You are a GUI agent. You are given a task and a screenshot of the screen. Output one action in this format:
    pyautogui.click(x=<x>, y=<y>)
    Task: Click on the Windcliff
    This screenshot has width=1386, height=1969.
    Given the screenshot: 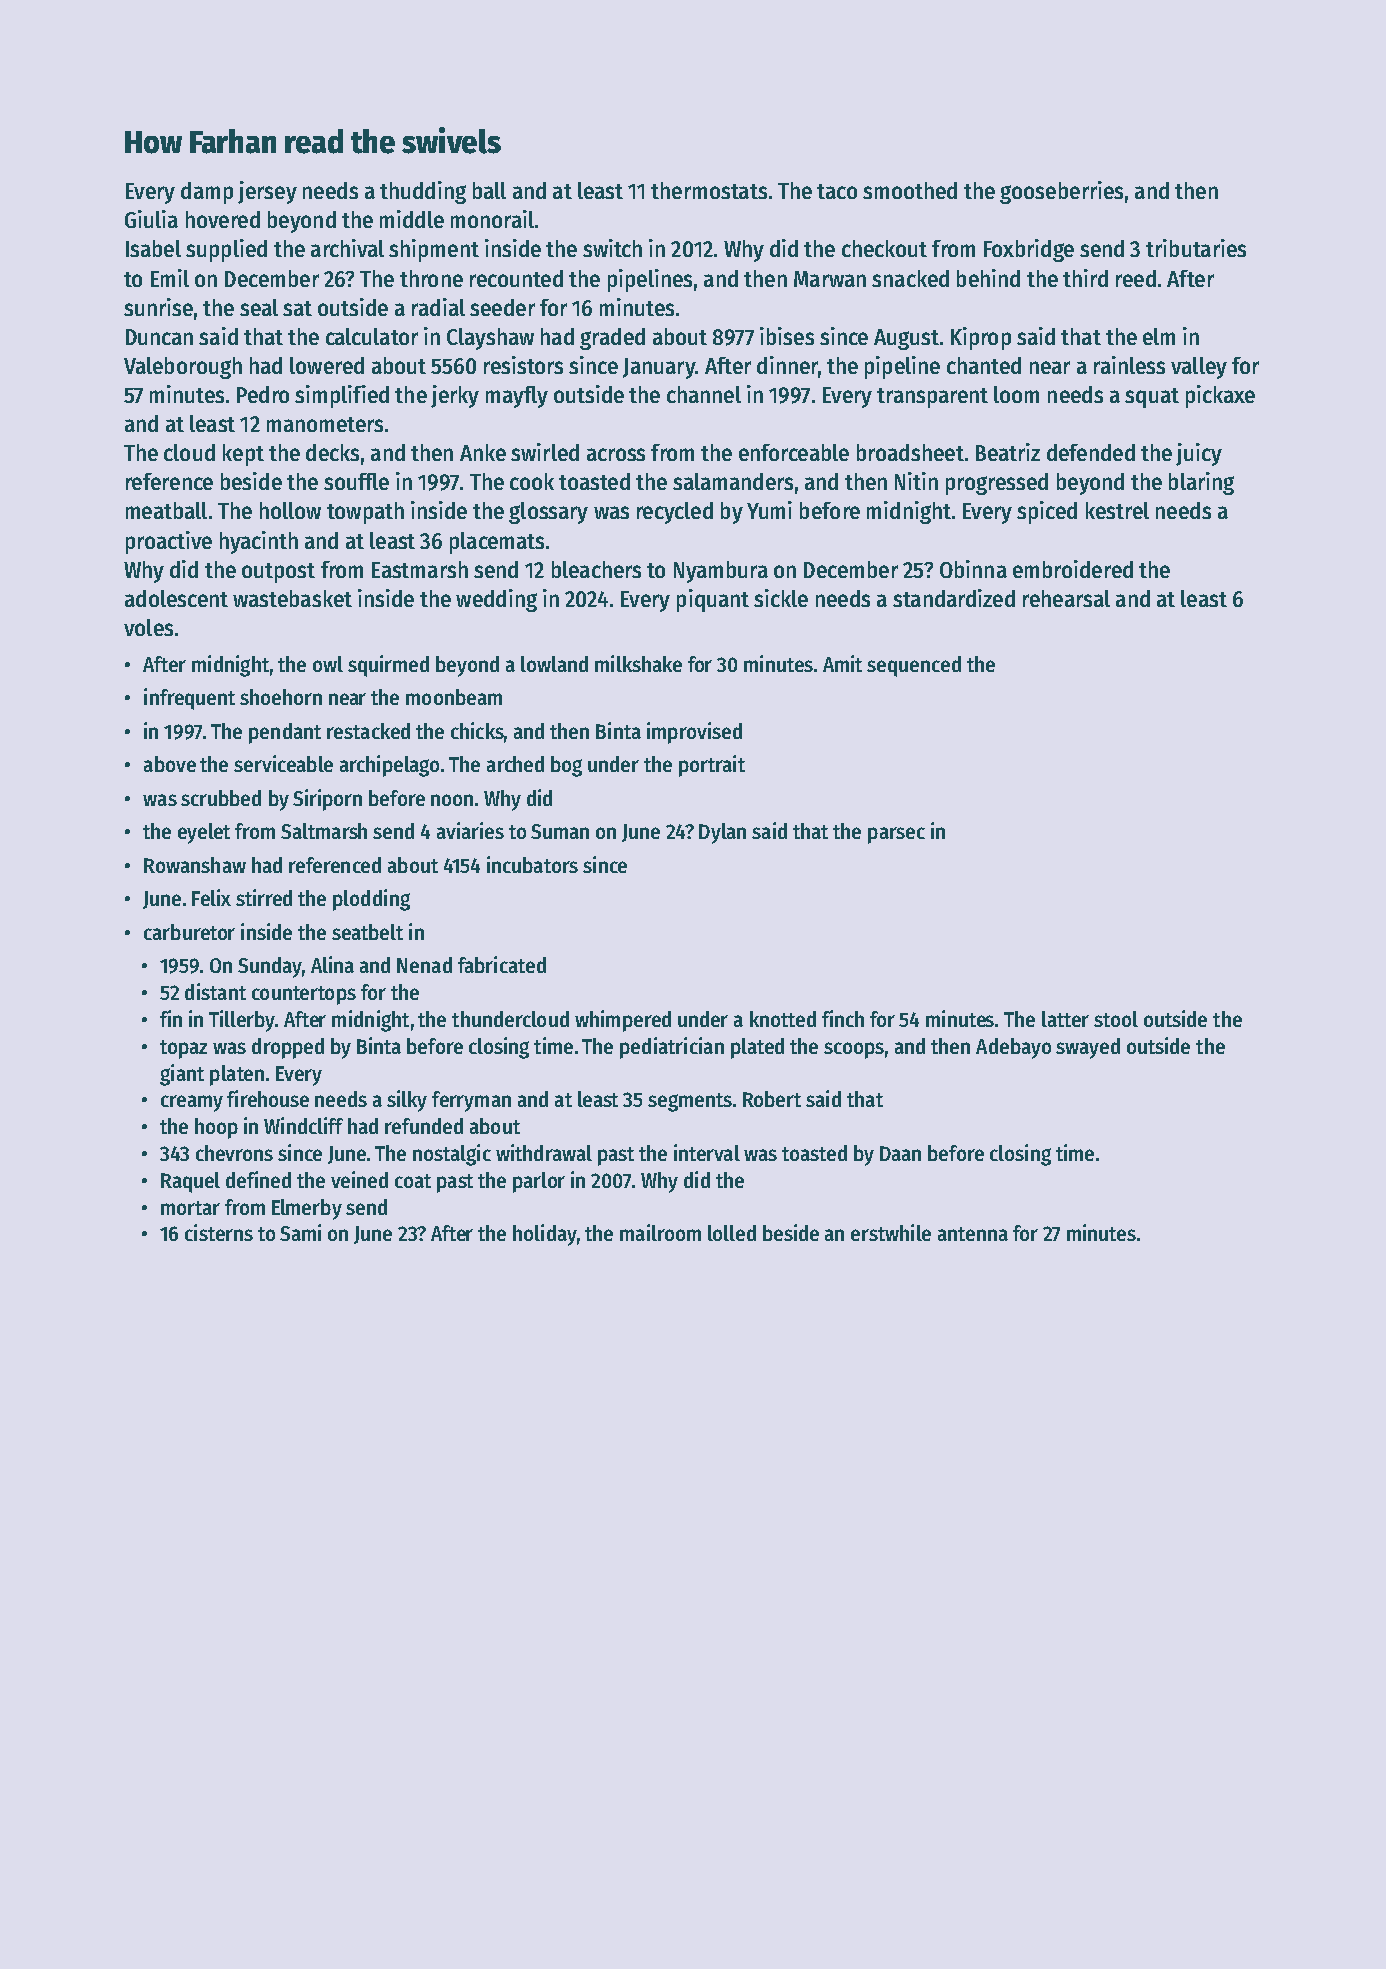 What is the action you would take?
    pyautogui.click(x=303, y=1125)
